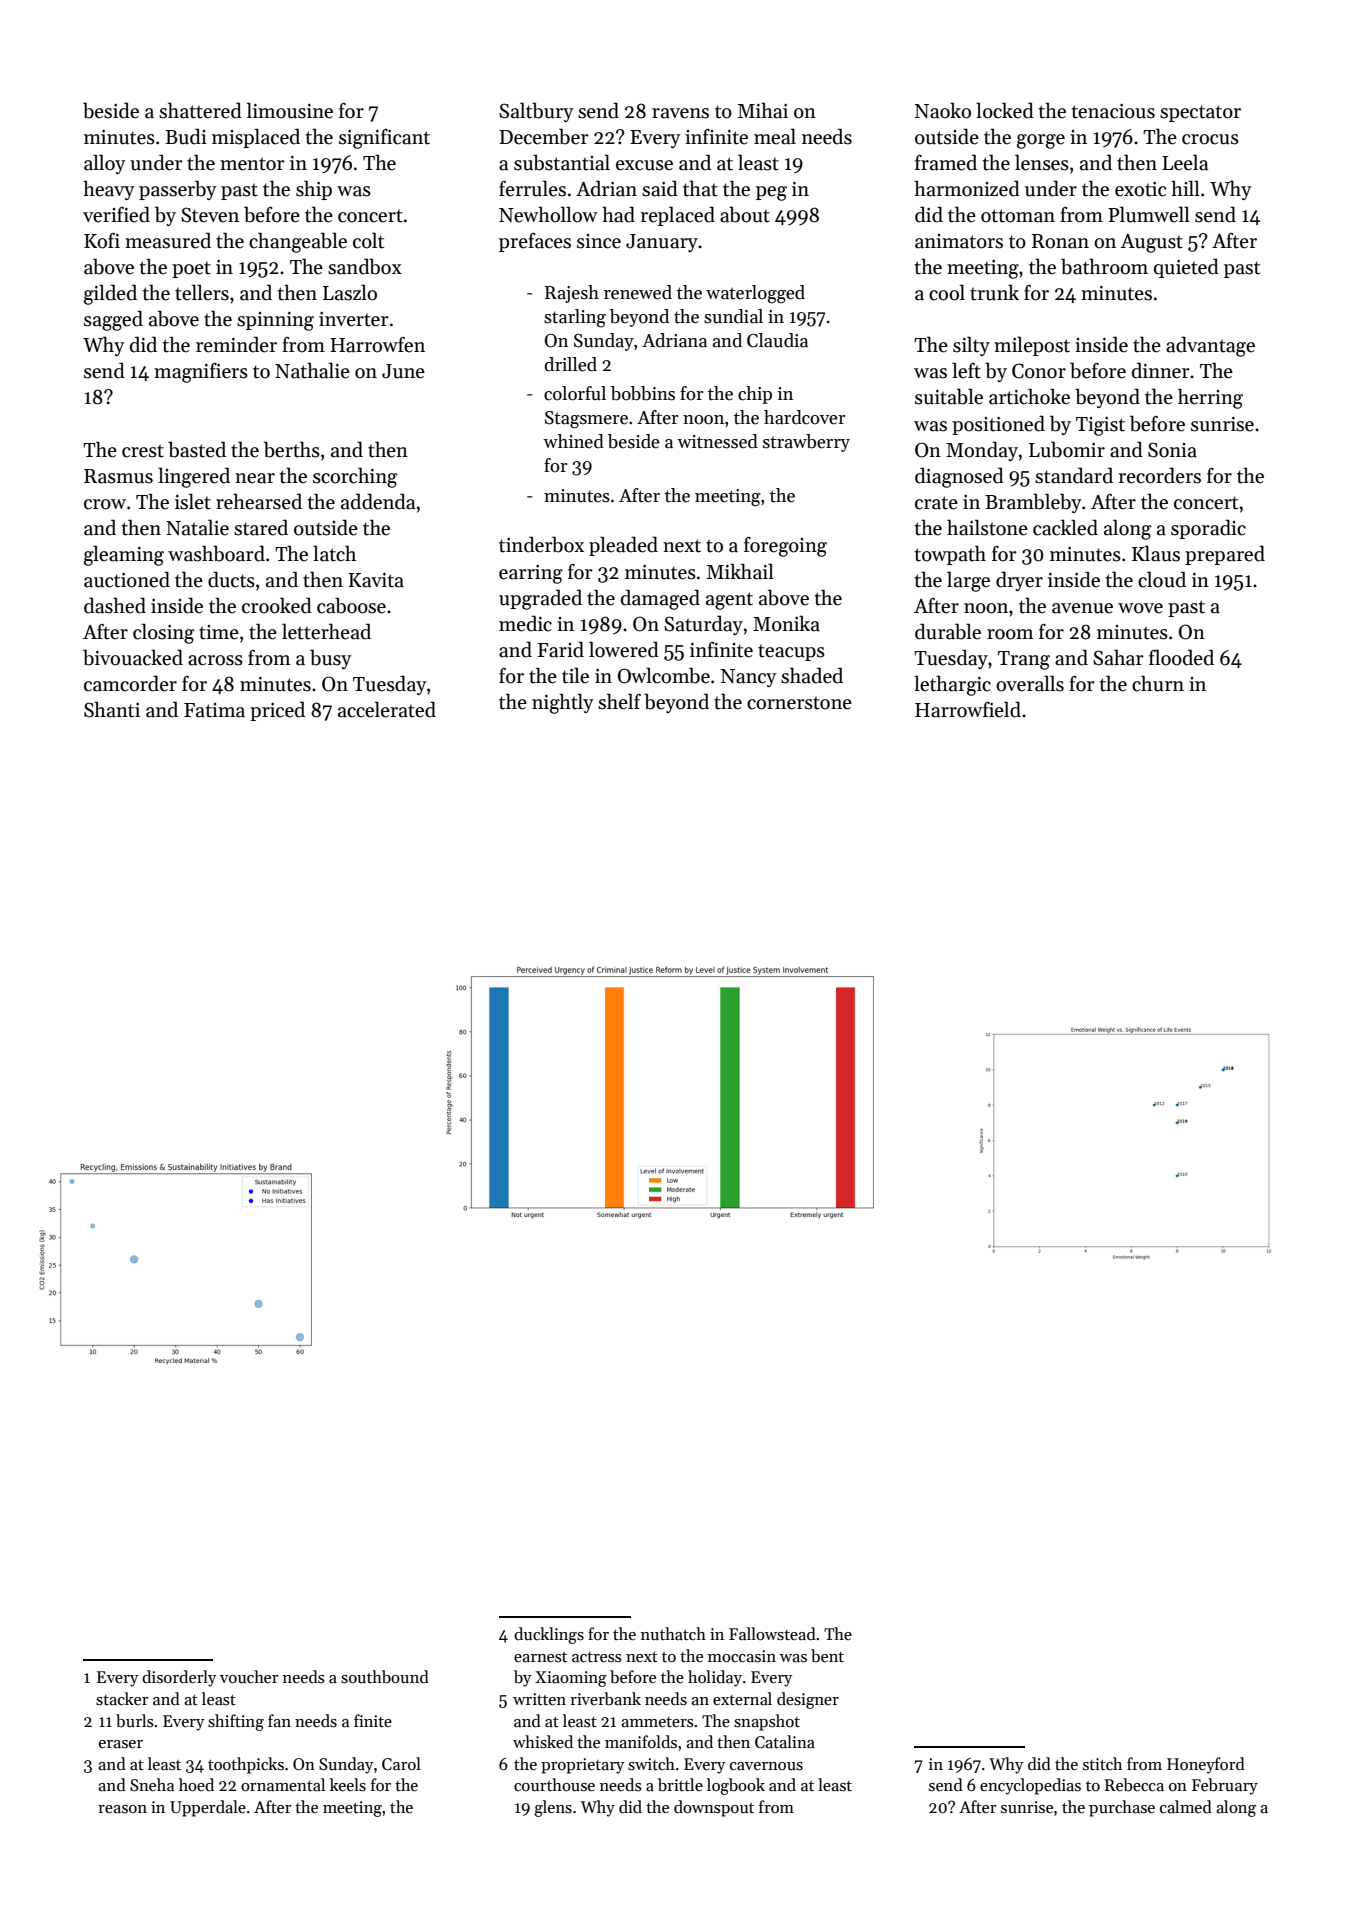 This page has width=1354, height=1915. I want to click on stacker, so click(122, 1699).
